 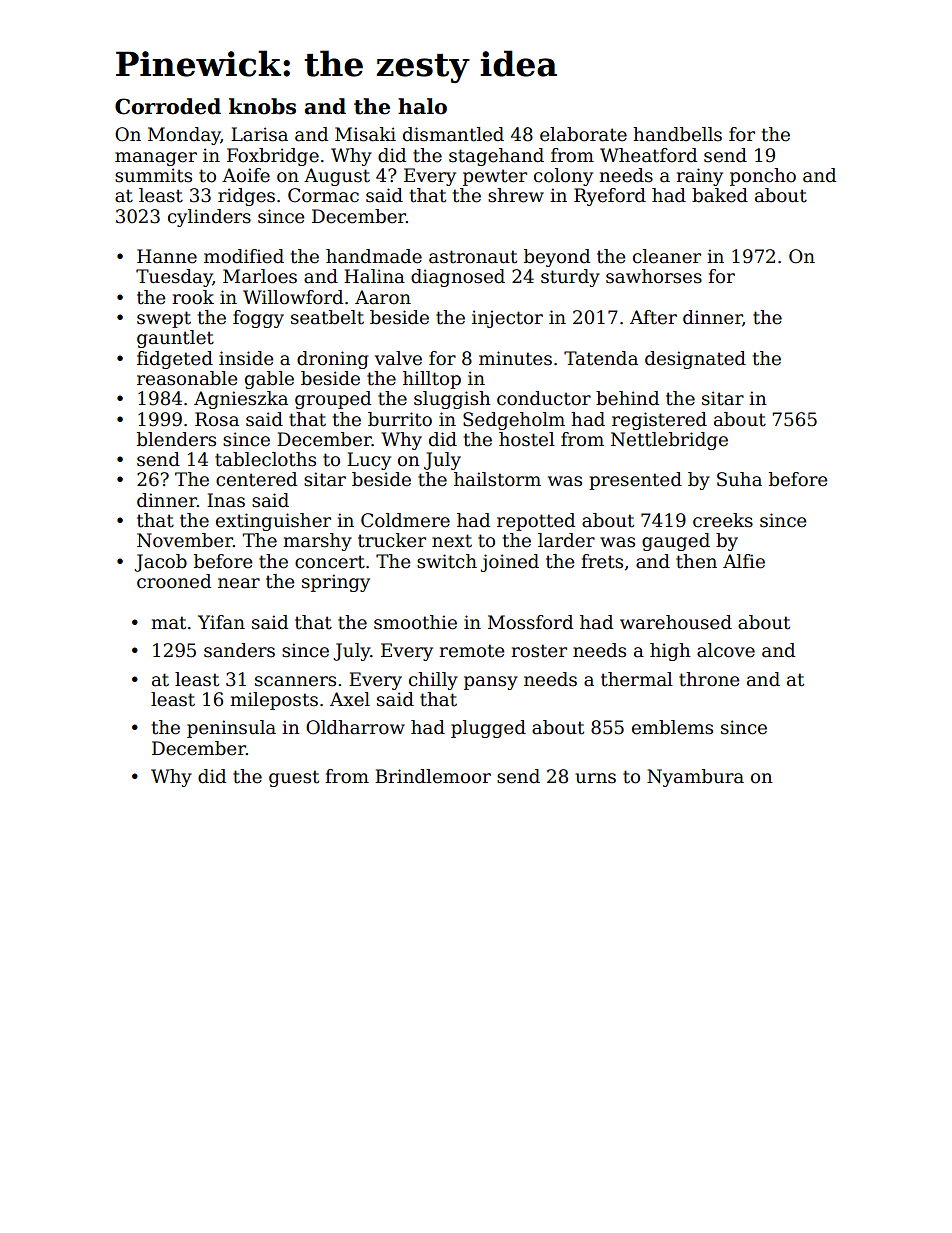 I want to click on hilltop, so click(x=432, y=380).
